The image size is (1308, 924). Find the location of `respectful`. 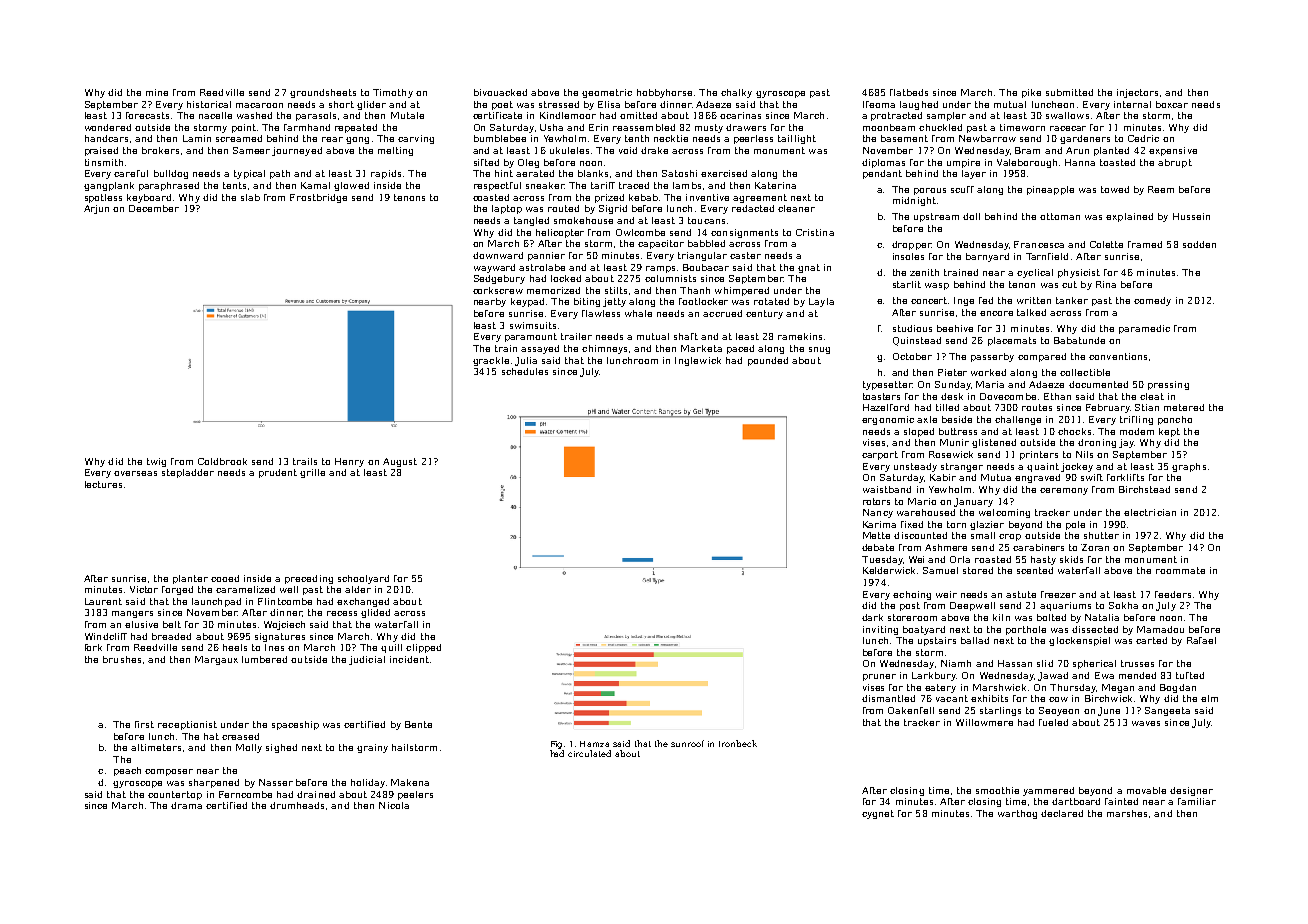

respectful is located at coordinates (497, 186).
